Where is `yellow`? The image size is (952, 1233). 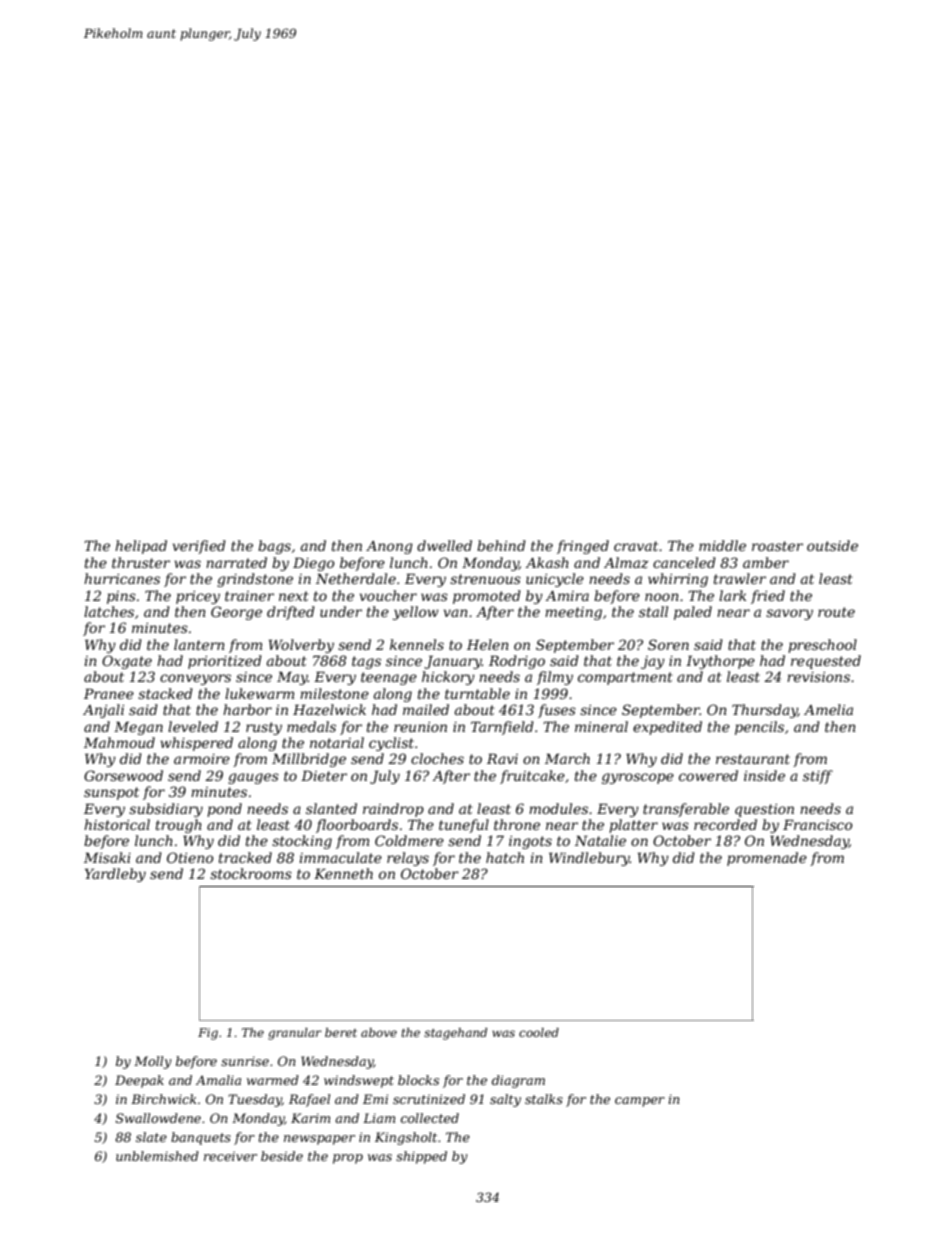
yellow is located at coordinates (416, 613).
